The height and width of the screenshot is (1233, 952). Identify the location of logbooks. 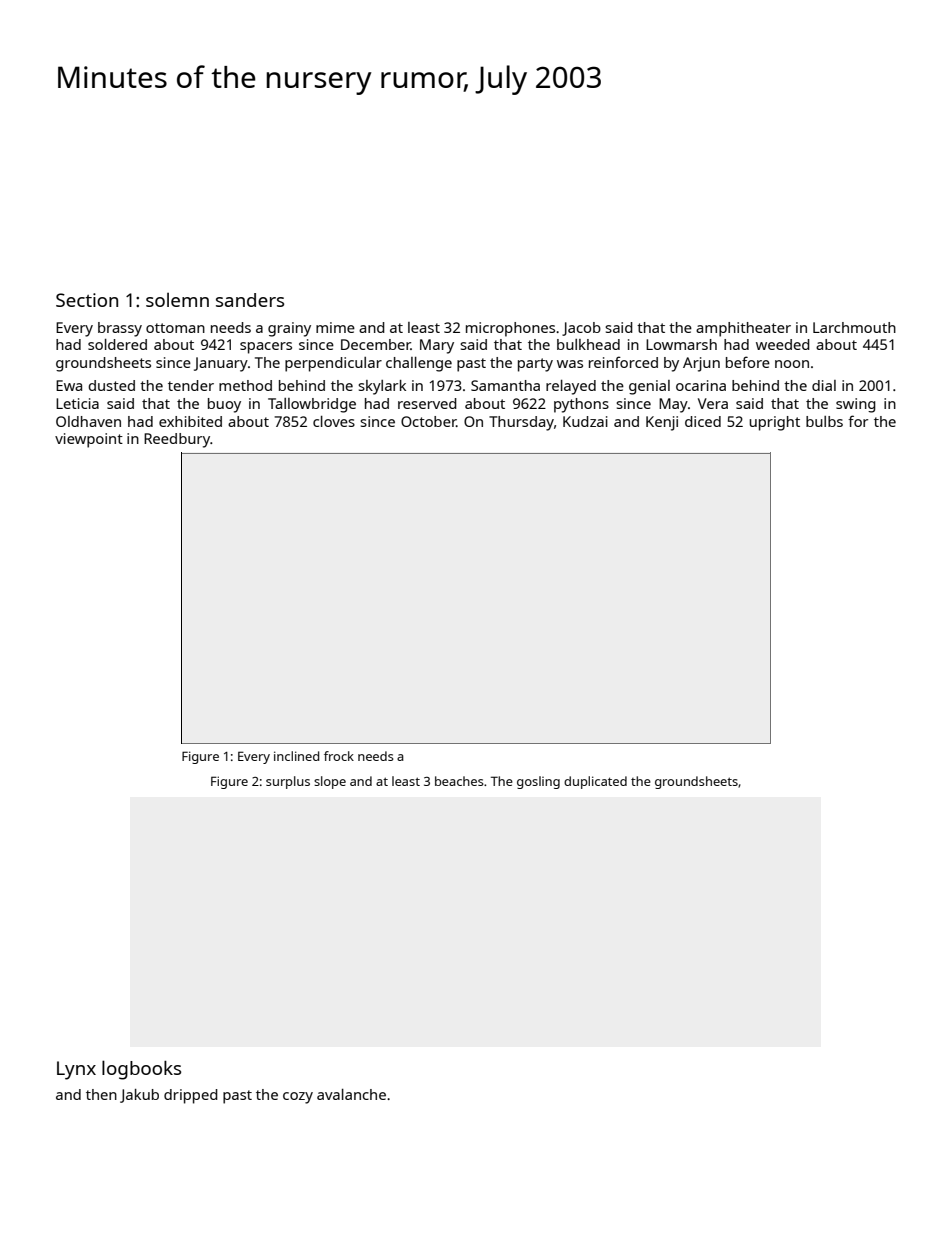
(141, 1070).
